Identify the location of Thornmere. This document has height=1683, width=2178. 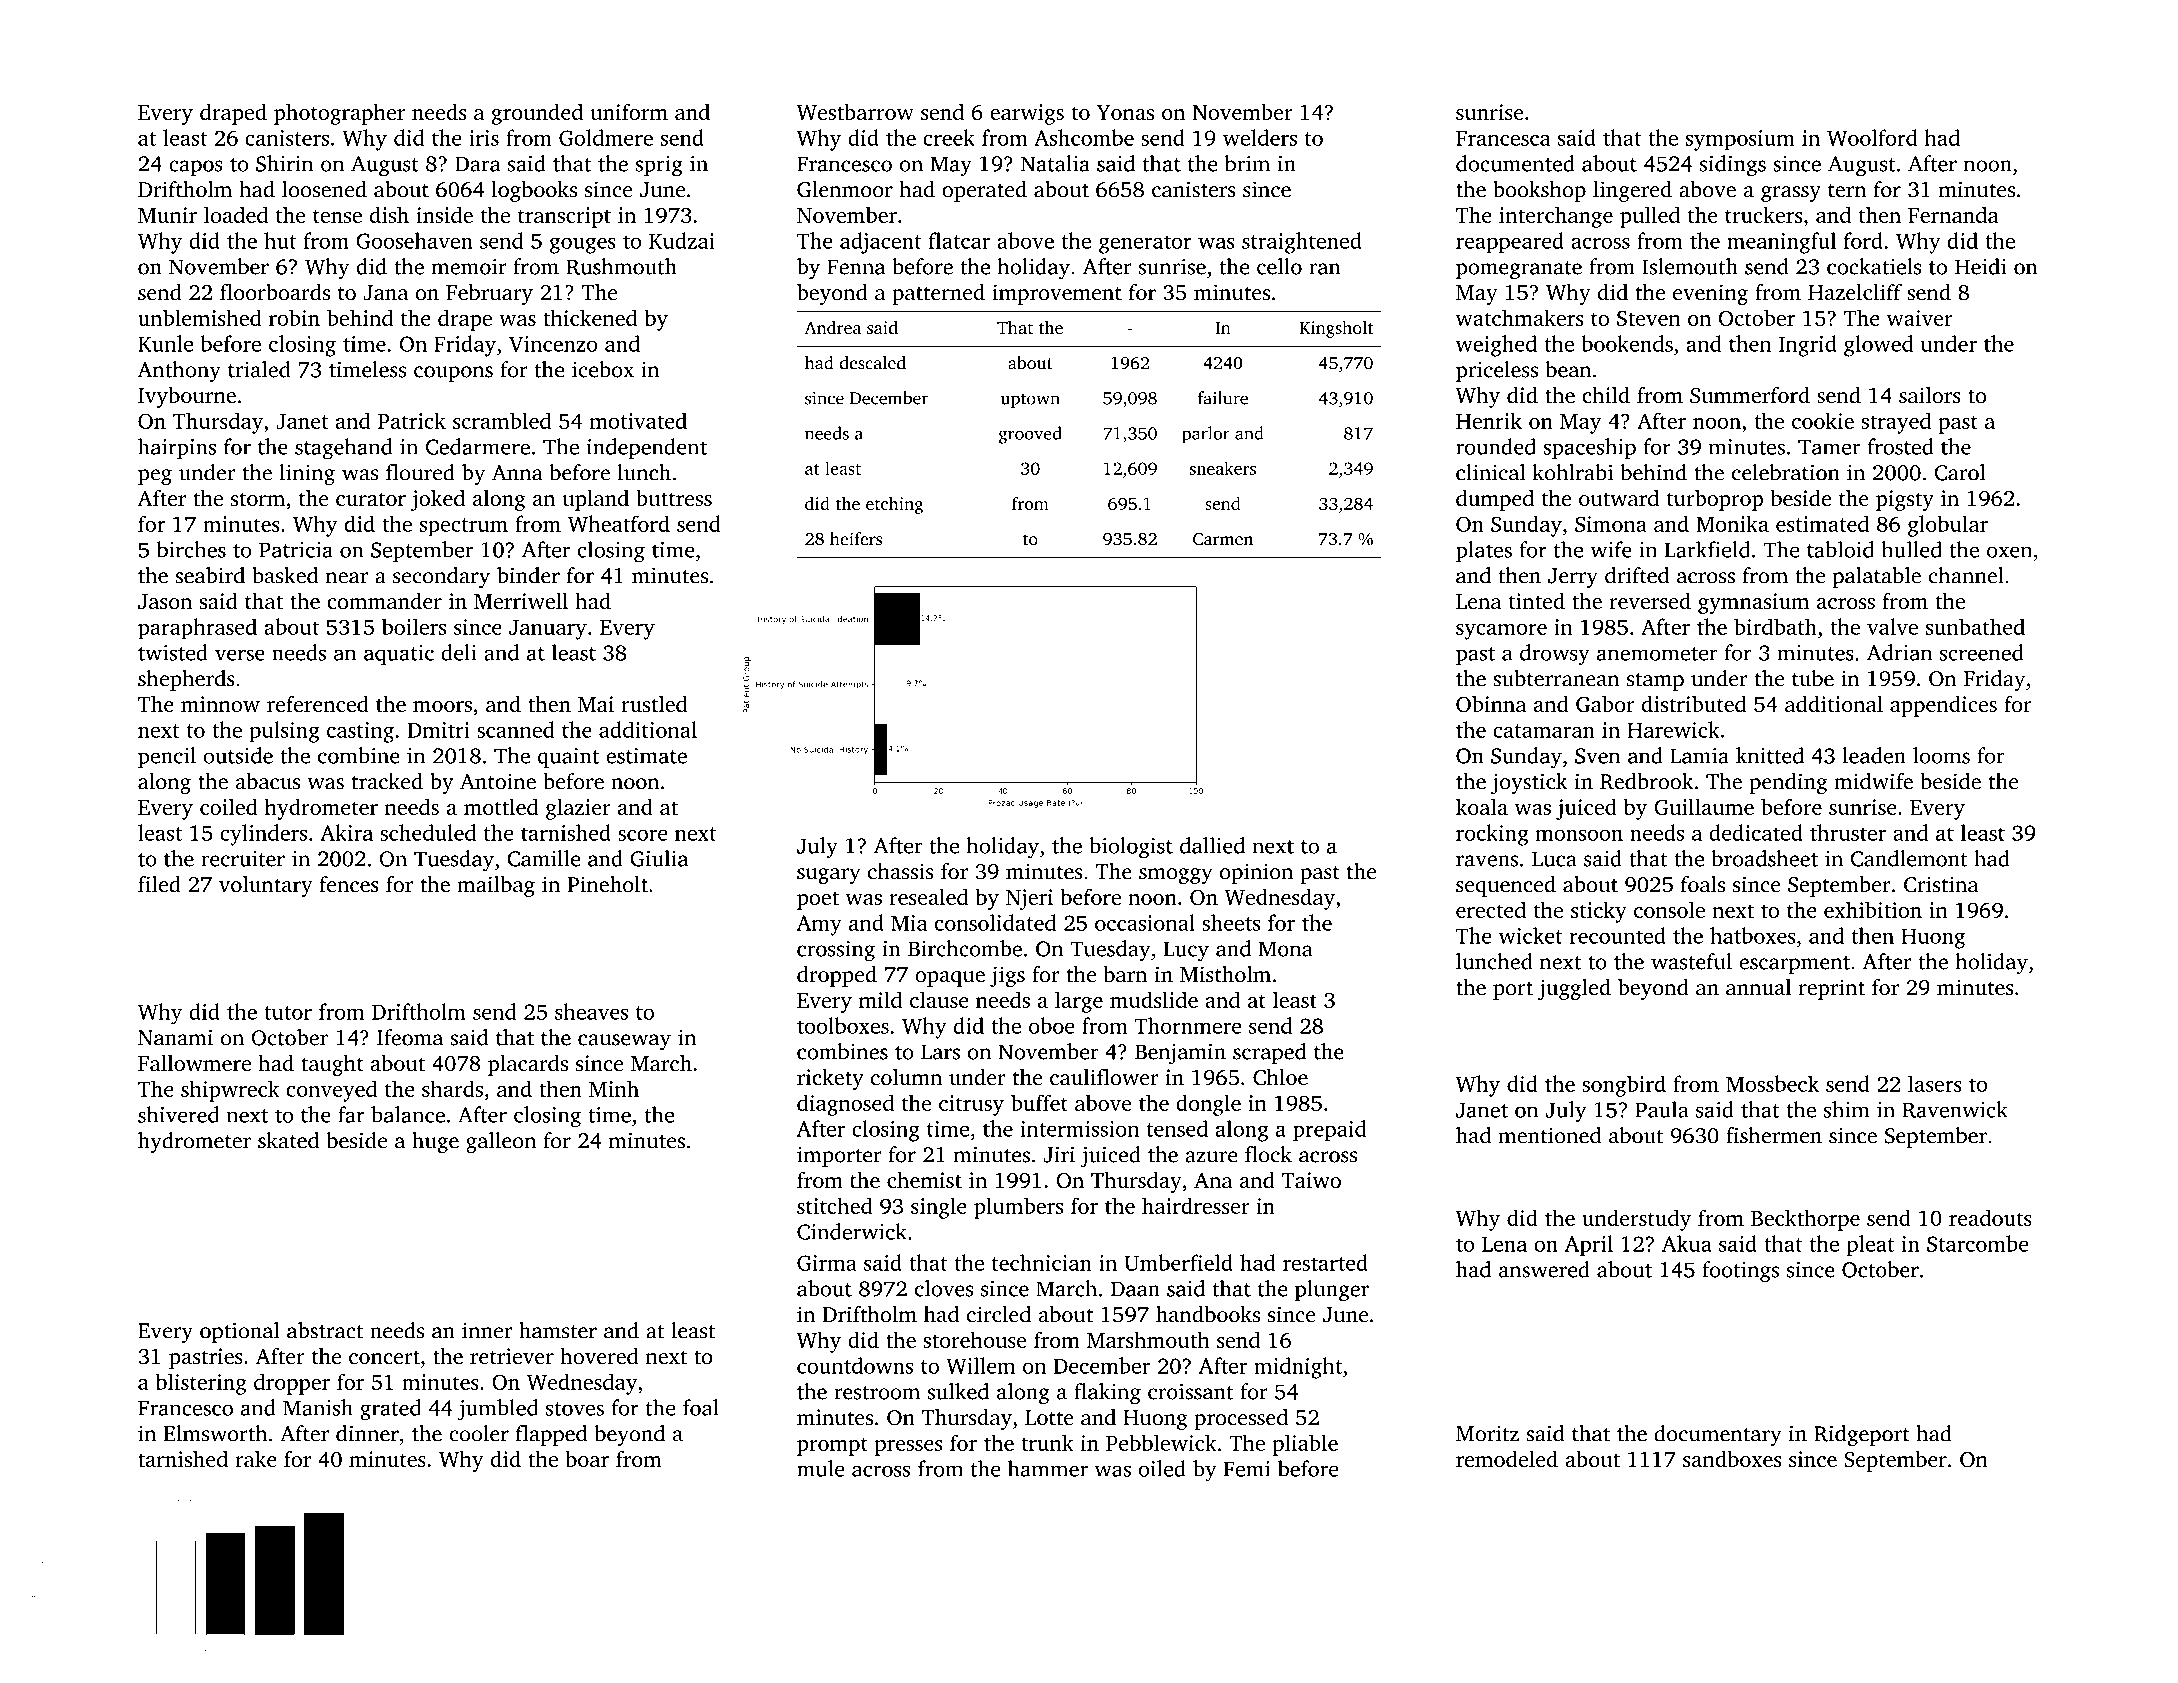
(1187, 1025).
